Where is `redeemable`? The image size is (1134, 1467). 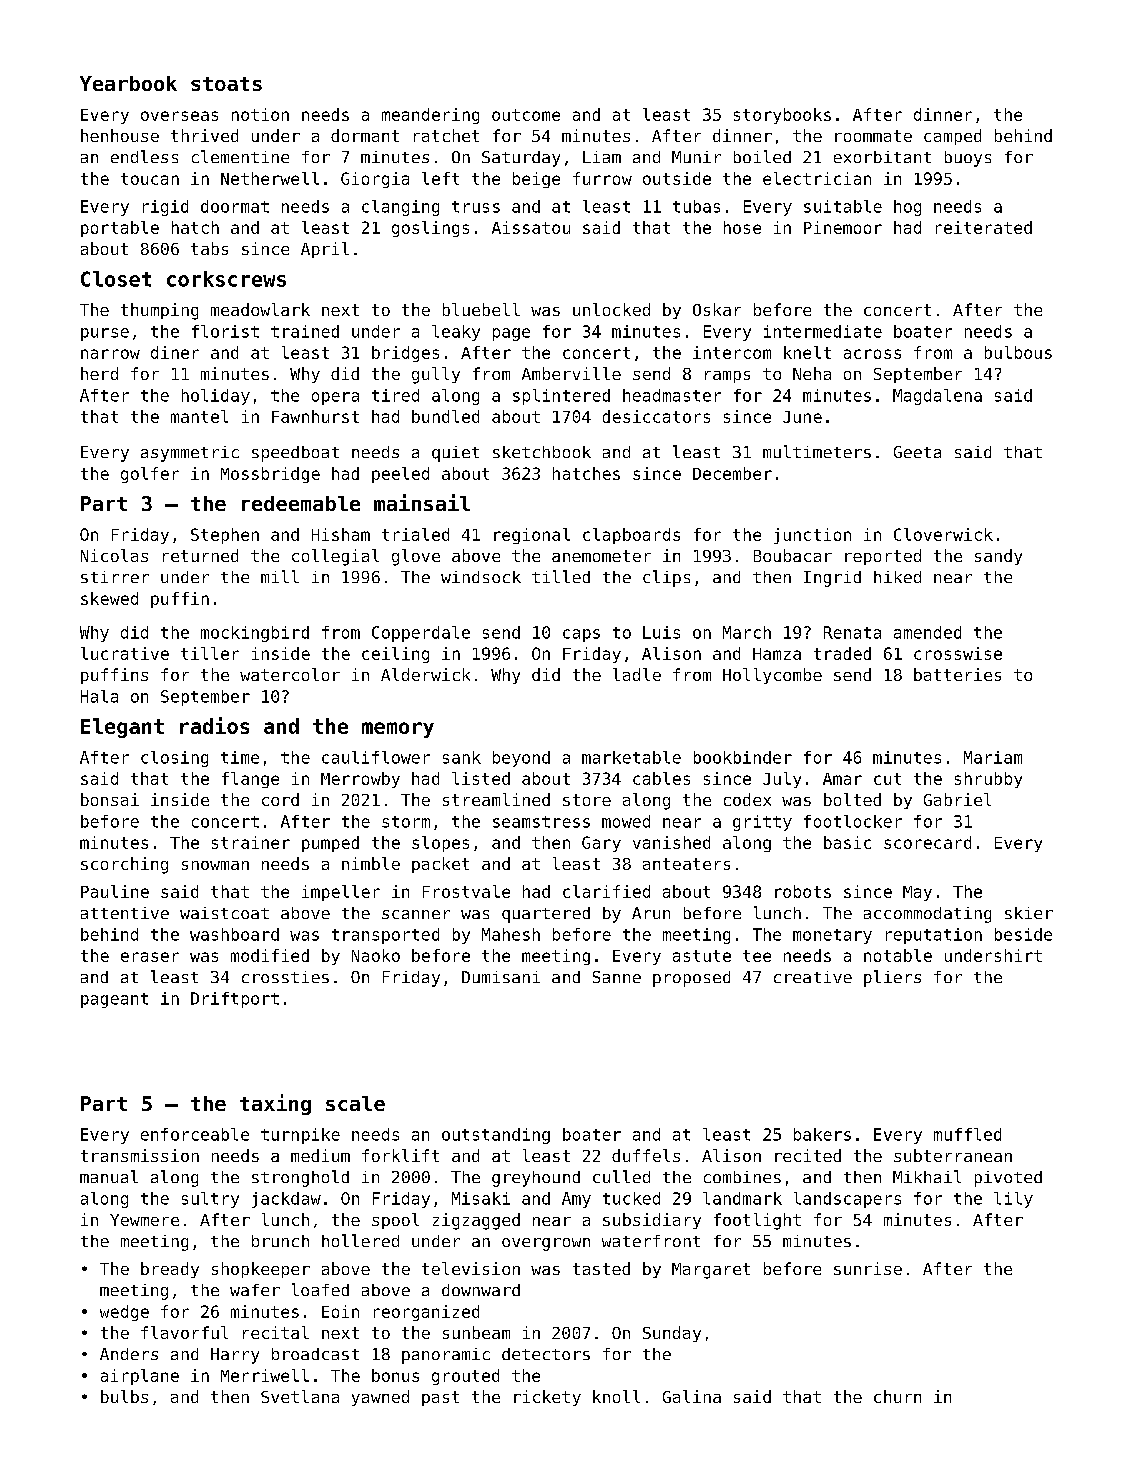
redeemable is located at coordinates (301, 503).
